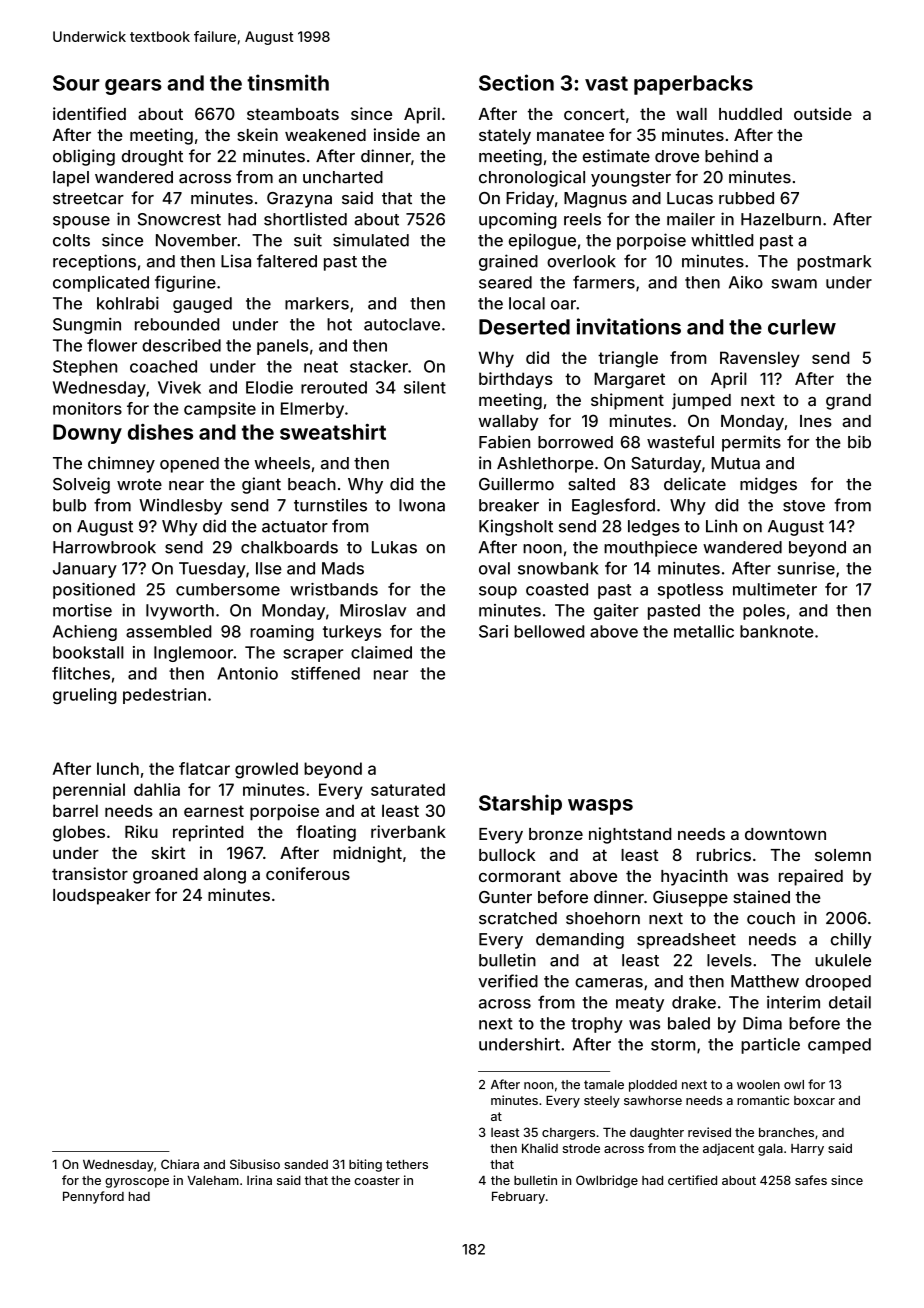 This image has width=924, height=1308. What do you see at coordinates (704, 631) in the image?
I see `metallic` at bounding box center [704, 631].
